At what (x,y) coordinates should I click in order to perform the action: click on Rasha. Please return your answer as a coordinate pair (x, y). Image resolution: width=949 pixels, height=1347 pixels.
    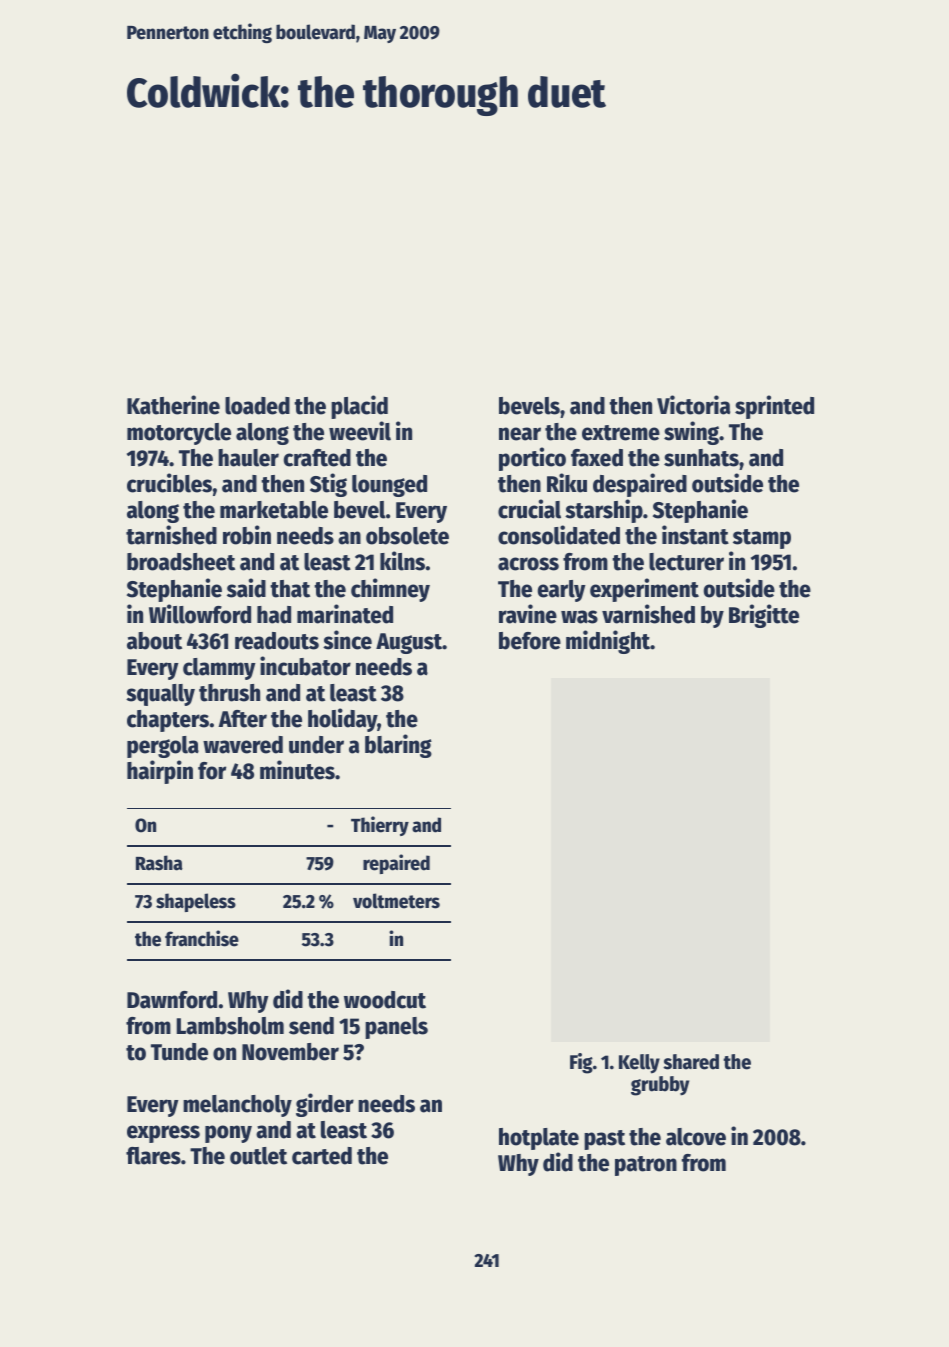
    Looking at the image, I should click on (159, 863).
